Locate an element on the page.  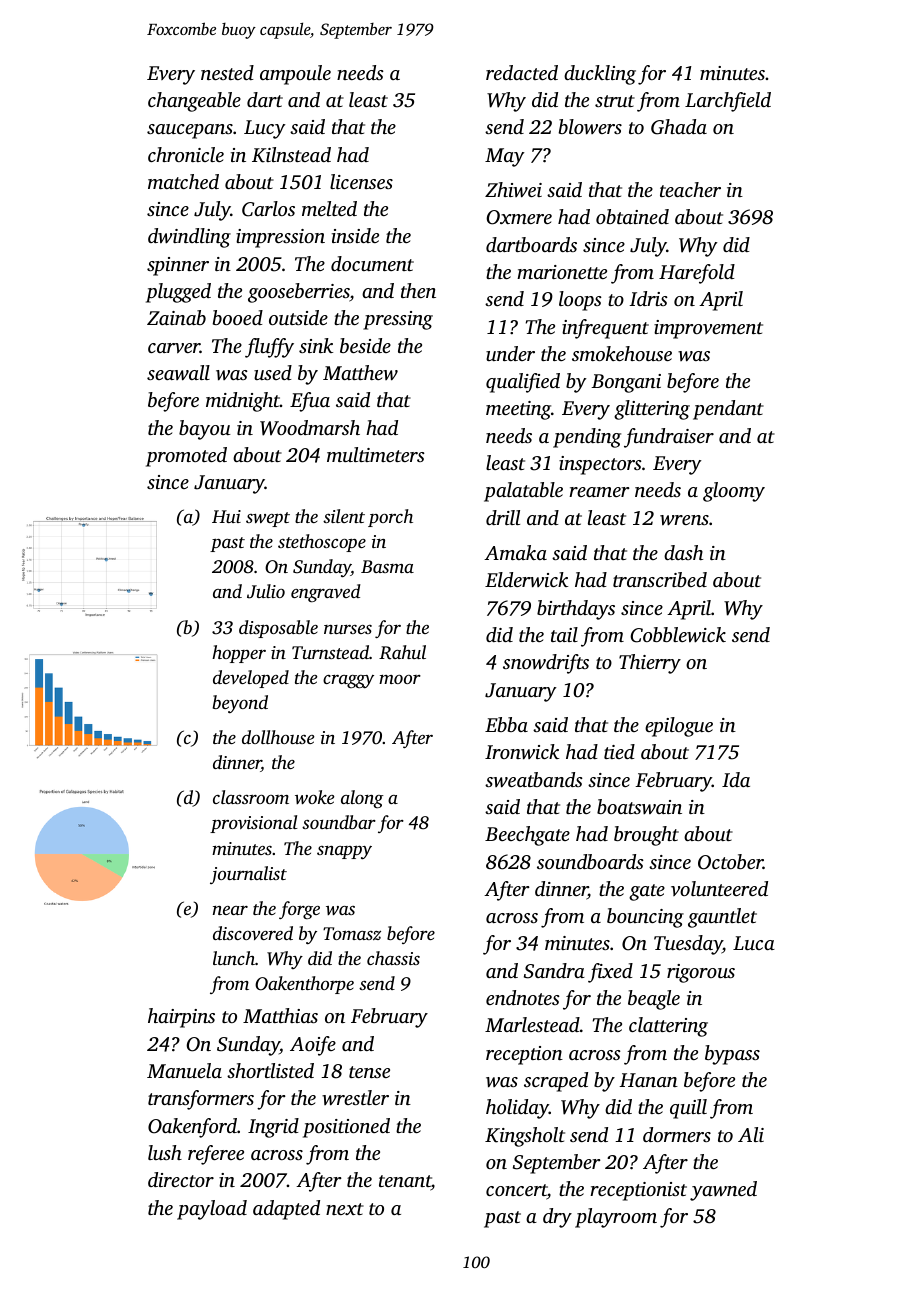
classroom is located at coordinates (251, 797).
